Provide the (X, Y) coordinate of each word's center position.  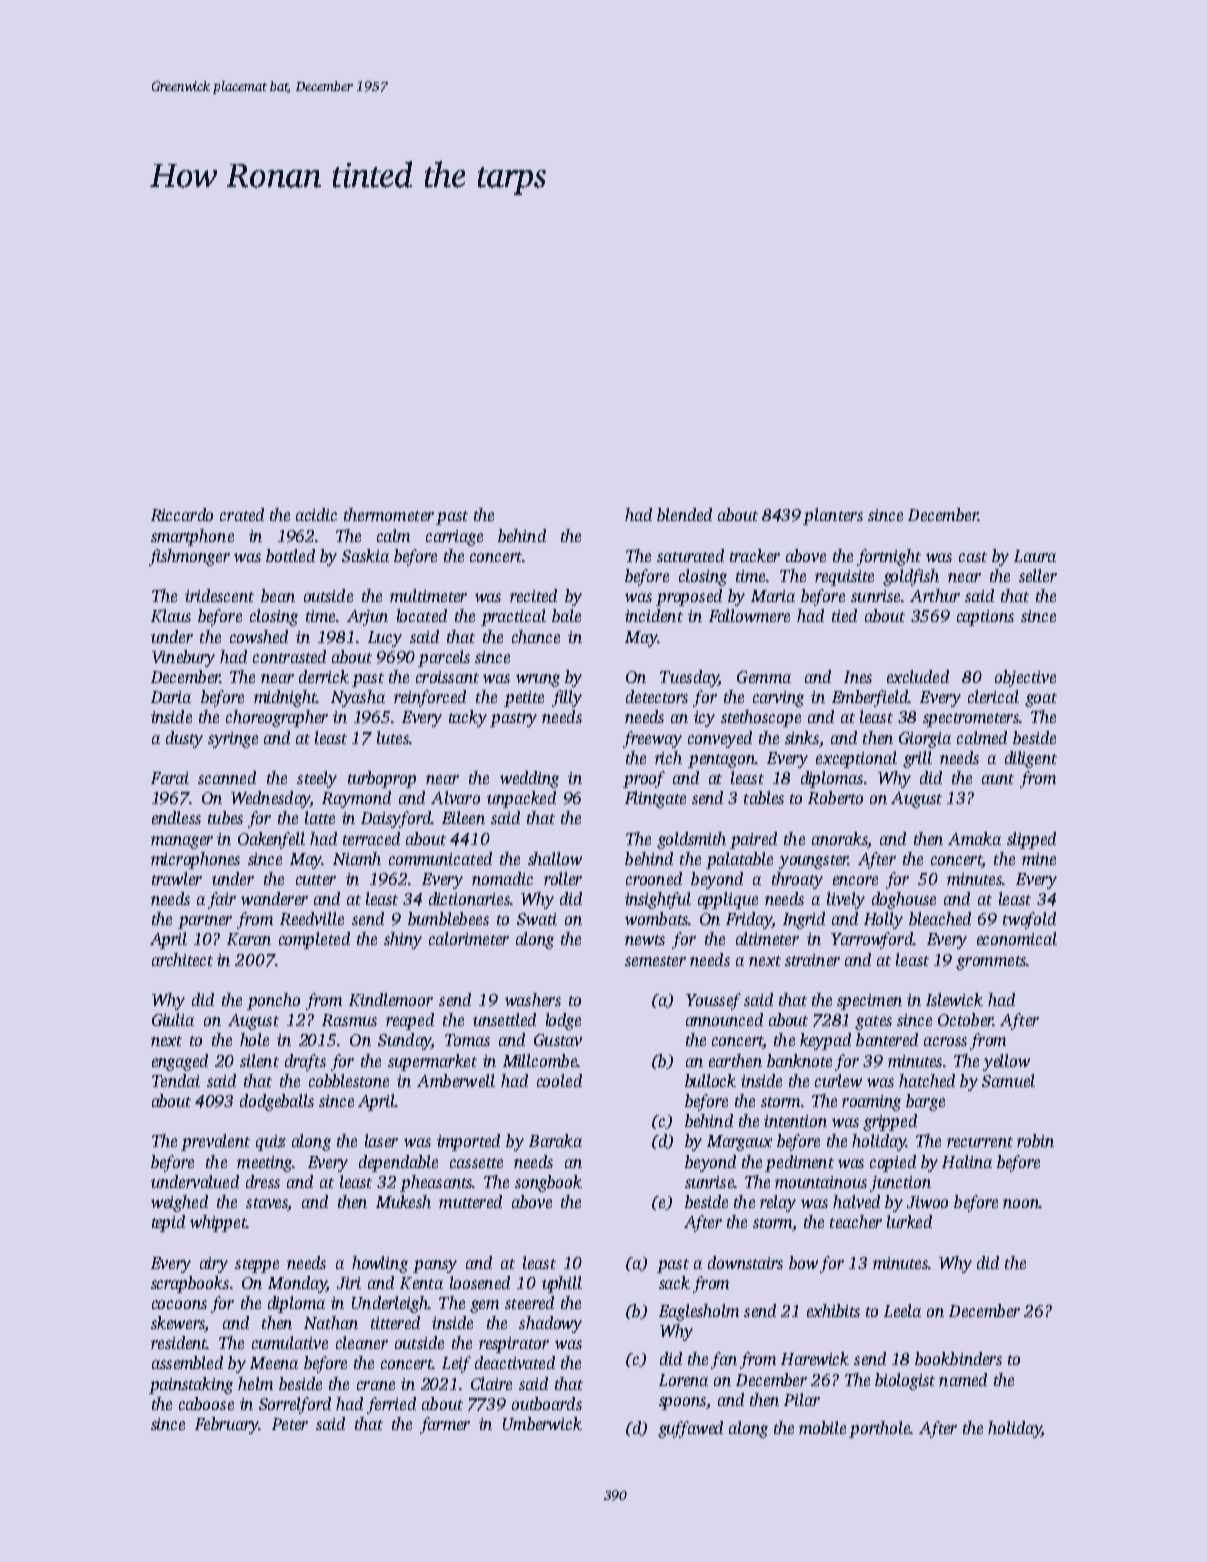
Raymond (356, 799)
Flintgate (655, 799)
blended (684, 514)
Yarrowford (872, 940)
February (227, 1425)
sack (674, 1282)
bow (803, 1262)
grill (917, 759)
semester (655, 961)
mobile (822, 1427)
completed (314, 940)
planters (833, 516)
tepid (168, 1223)
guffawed (690, 1429)
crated (242, 514)
